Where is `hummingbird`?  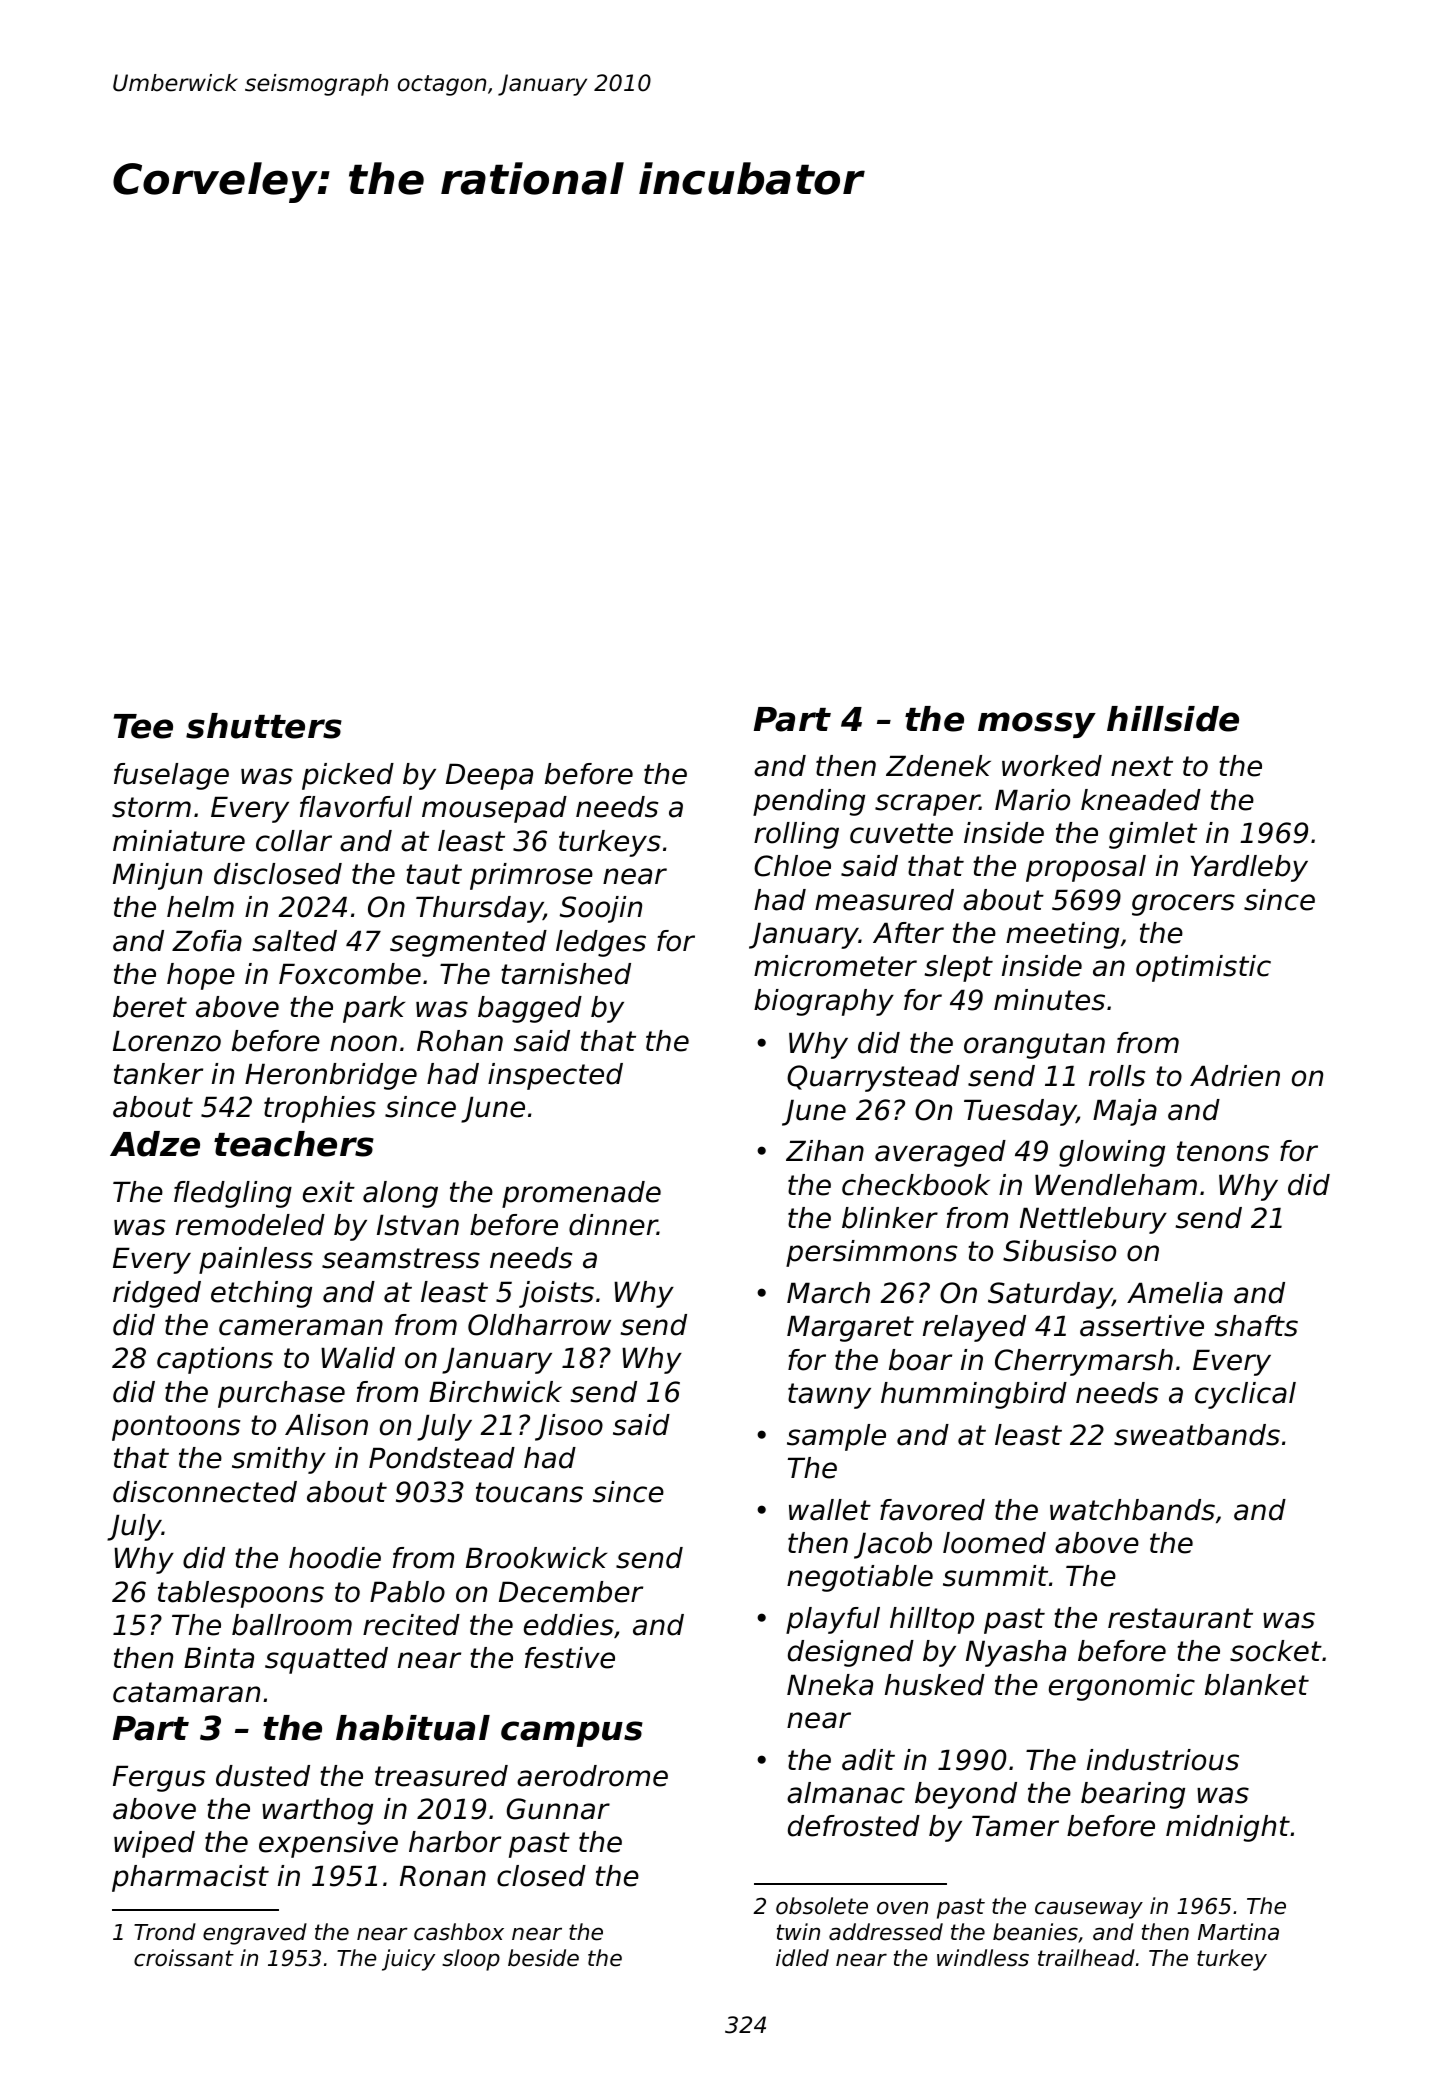
hummingbird is located at coordinates (974, 1395).
